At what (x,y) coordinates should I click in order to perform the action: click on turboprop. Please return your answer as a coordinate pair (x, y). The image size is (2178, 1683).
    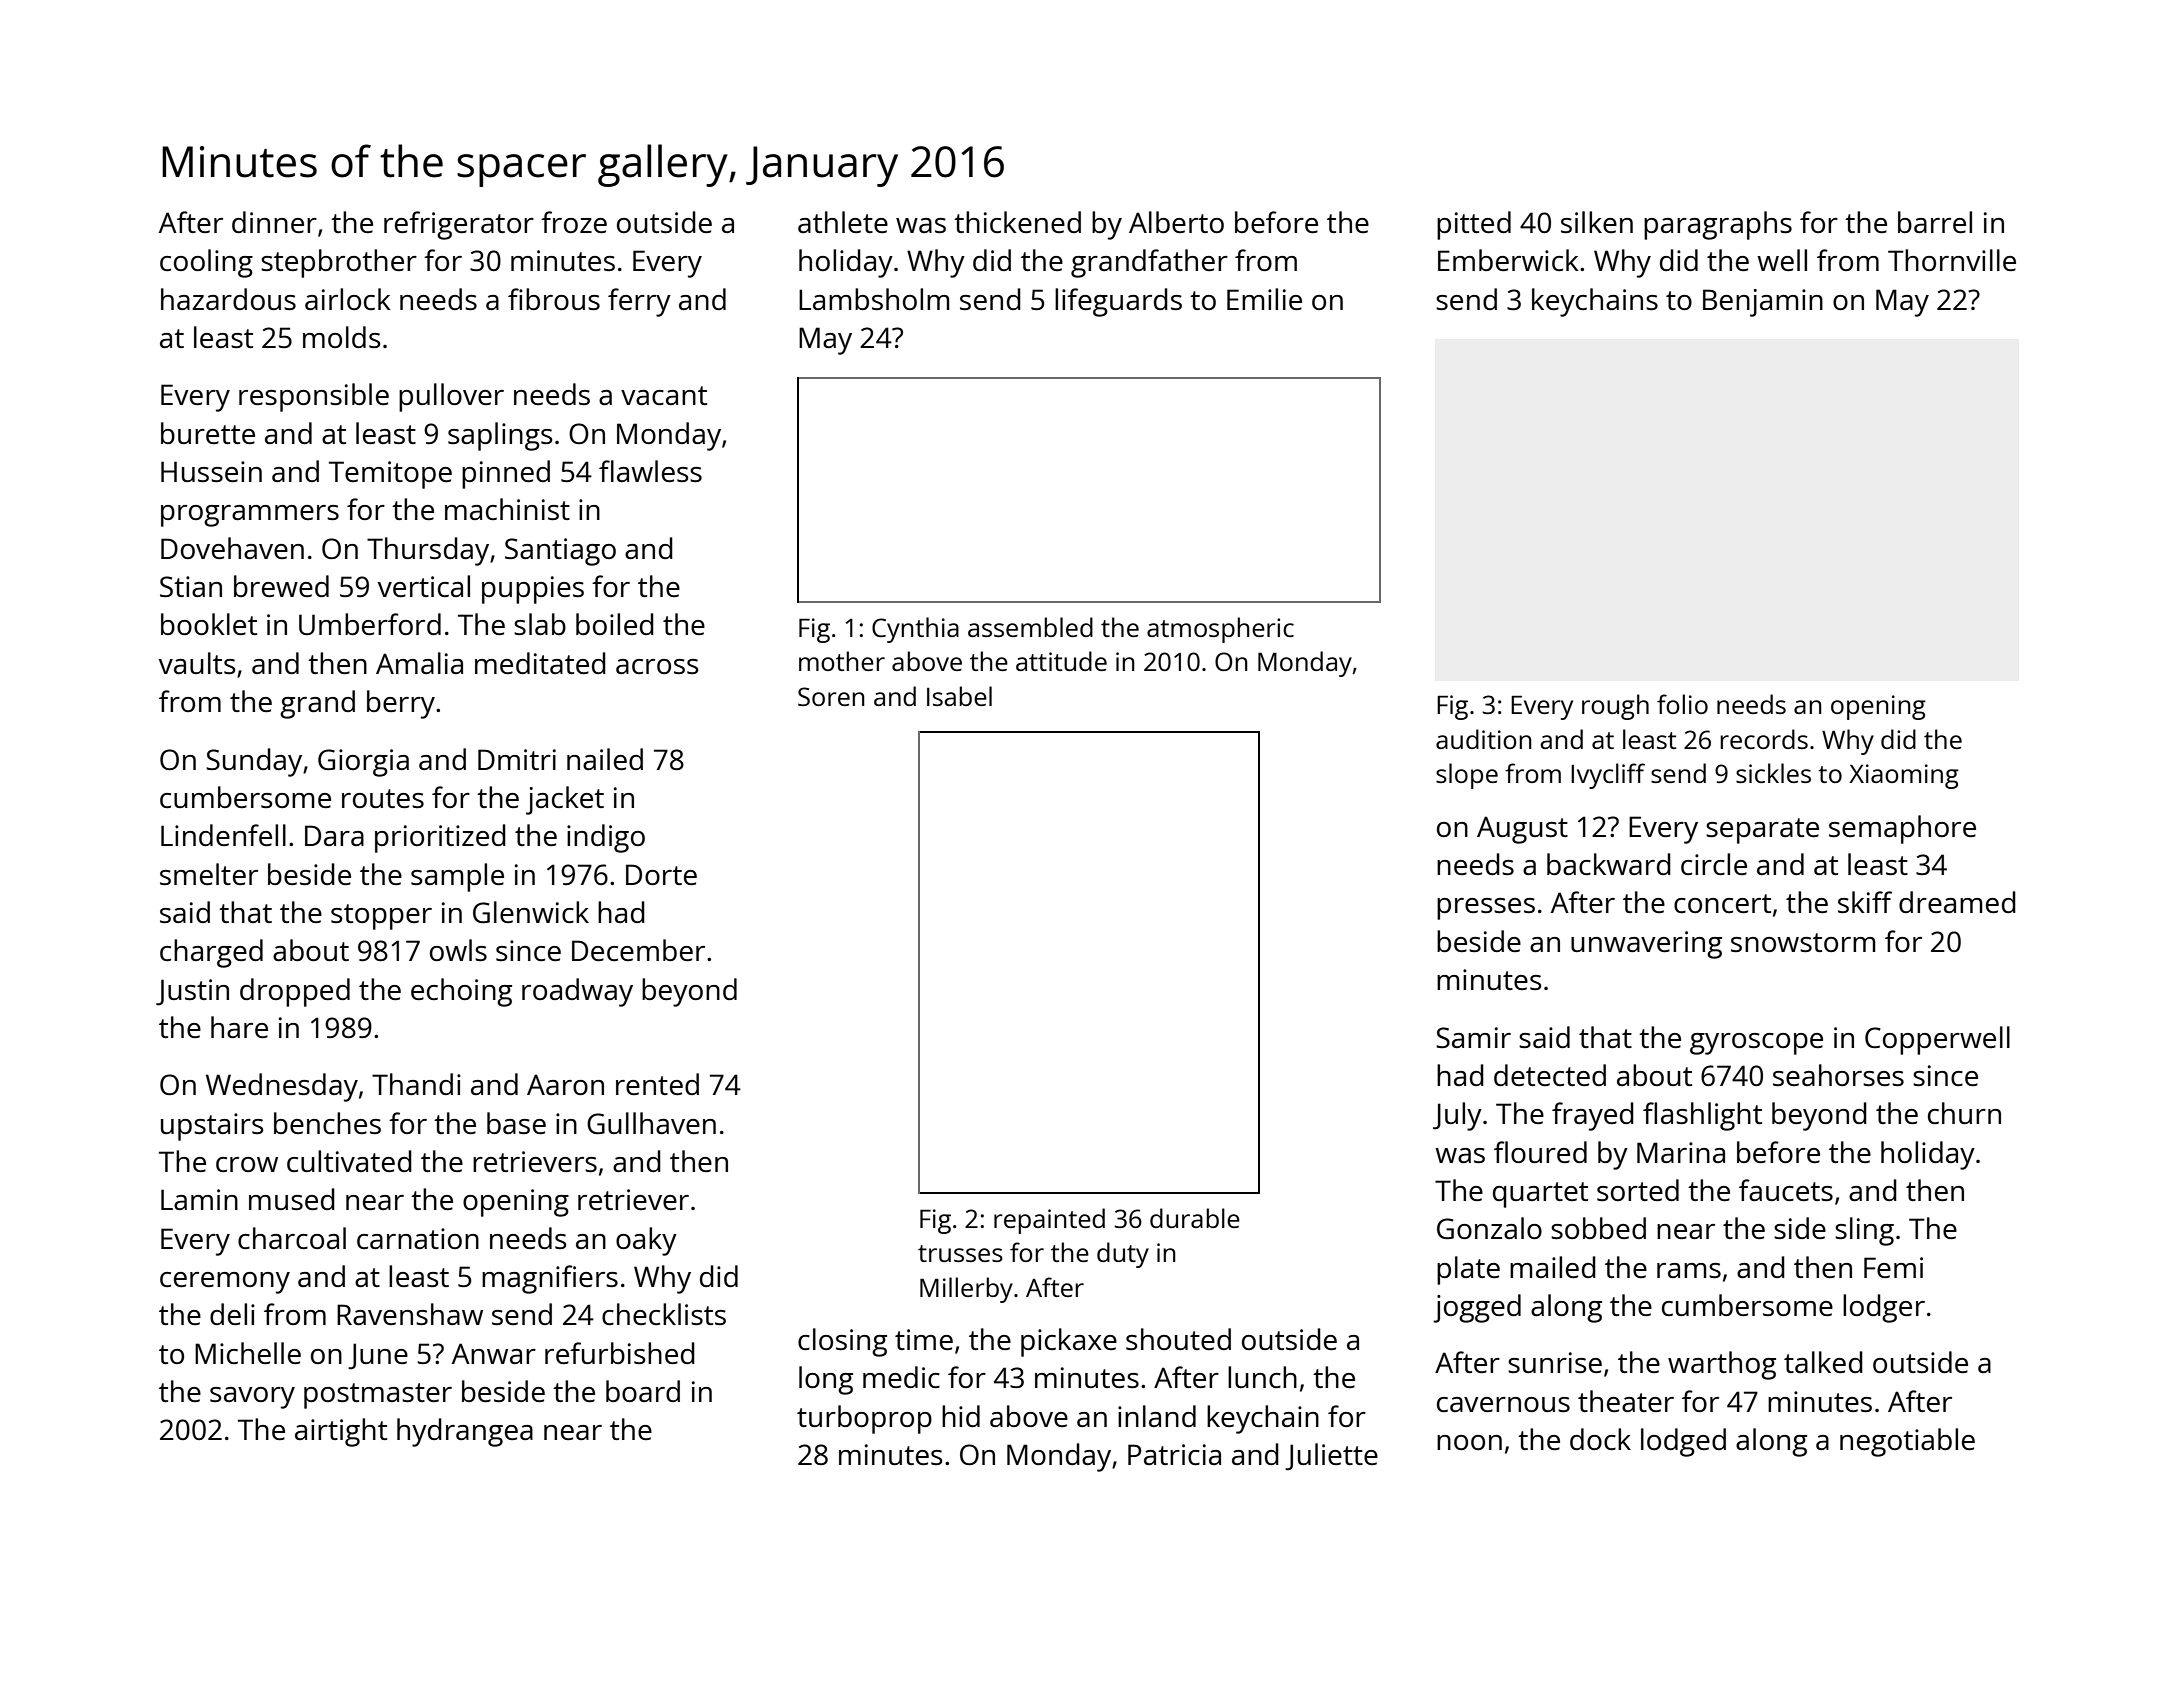
    Looking at the image, I should click on (864, 1419).
